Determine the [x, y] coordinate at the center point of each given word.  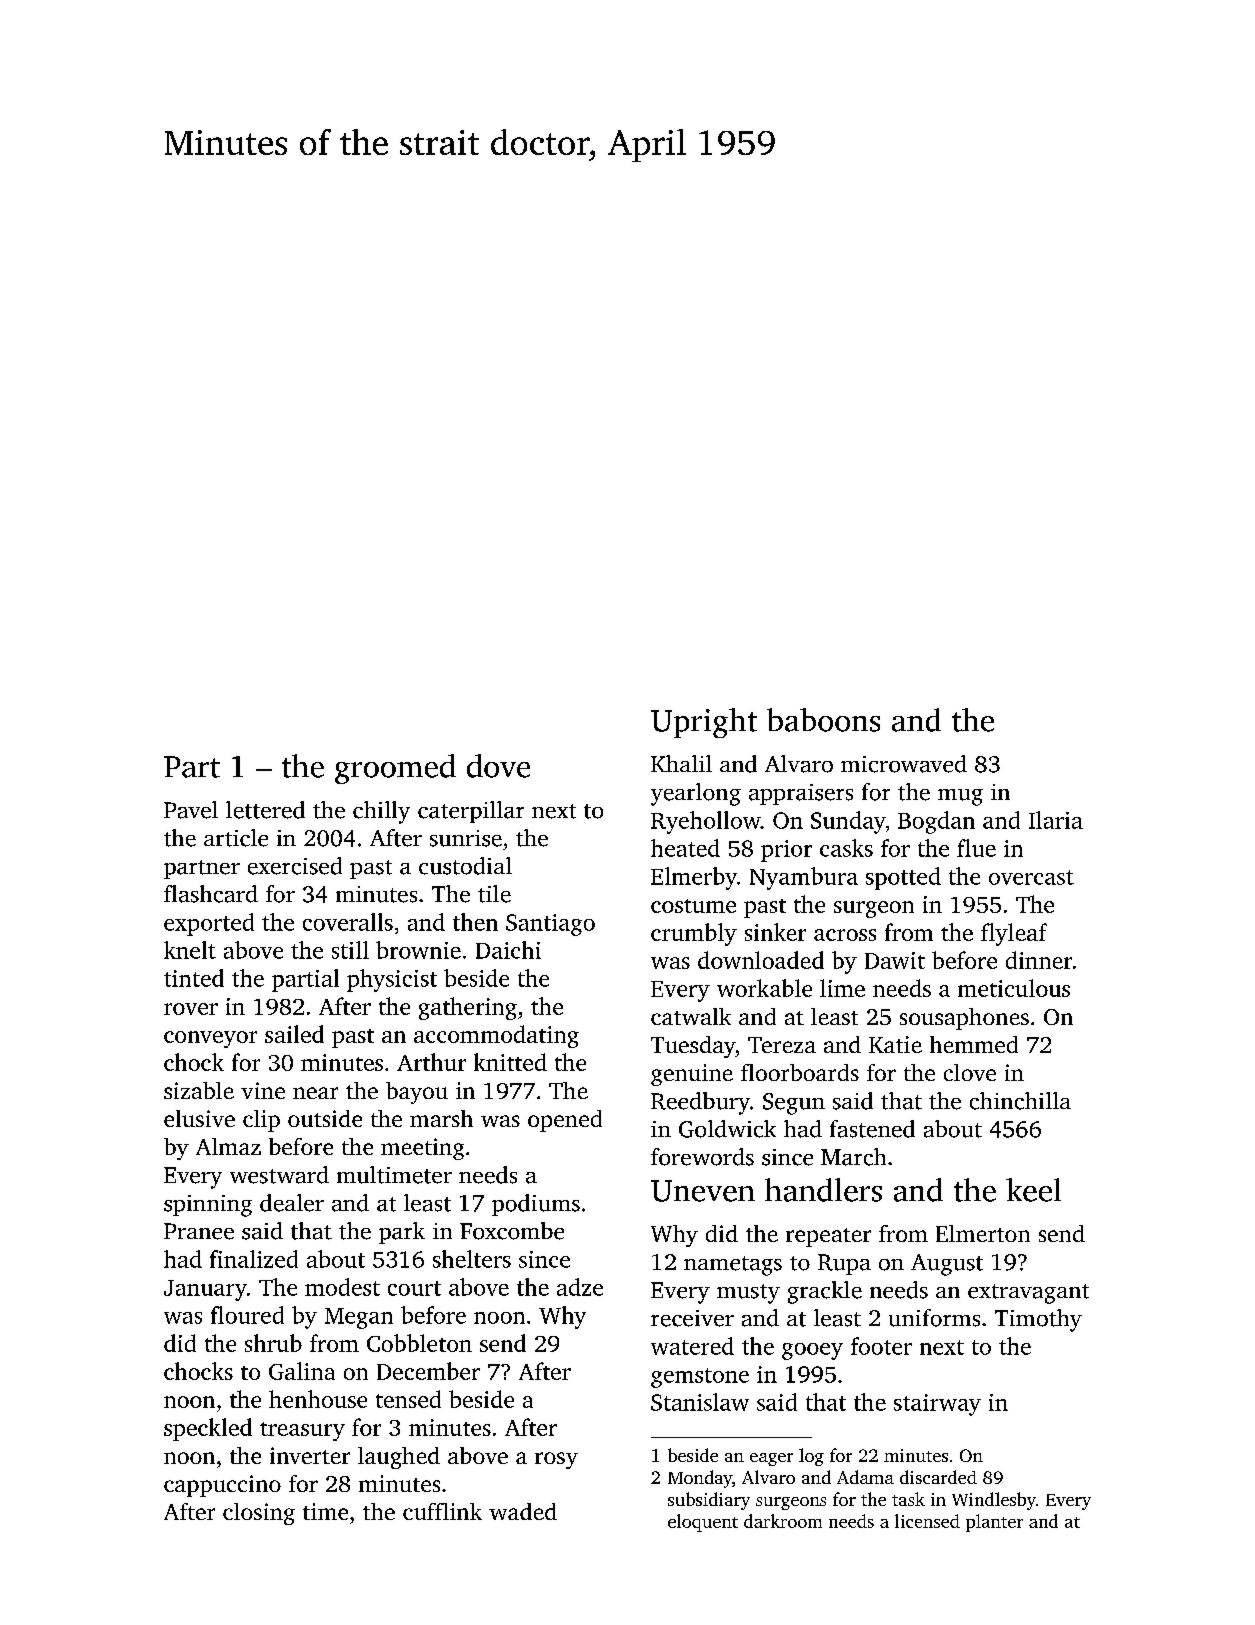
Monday [700, 1479]
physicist [392, 980]
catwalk [691, 1016]
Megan [359, 1318]
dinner [1039, 960]
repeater [828, 1237]
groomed [395, 769]
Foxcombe [512, 1231]
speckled [208, 1429]
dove [498, 766]
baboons [823, 720]
